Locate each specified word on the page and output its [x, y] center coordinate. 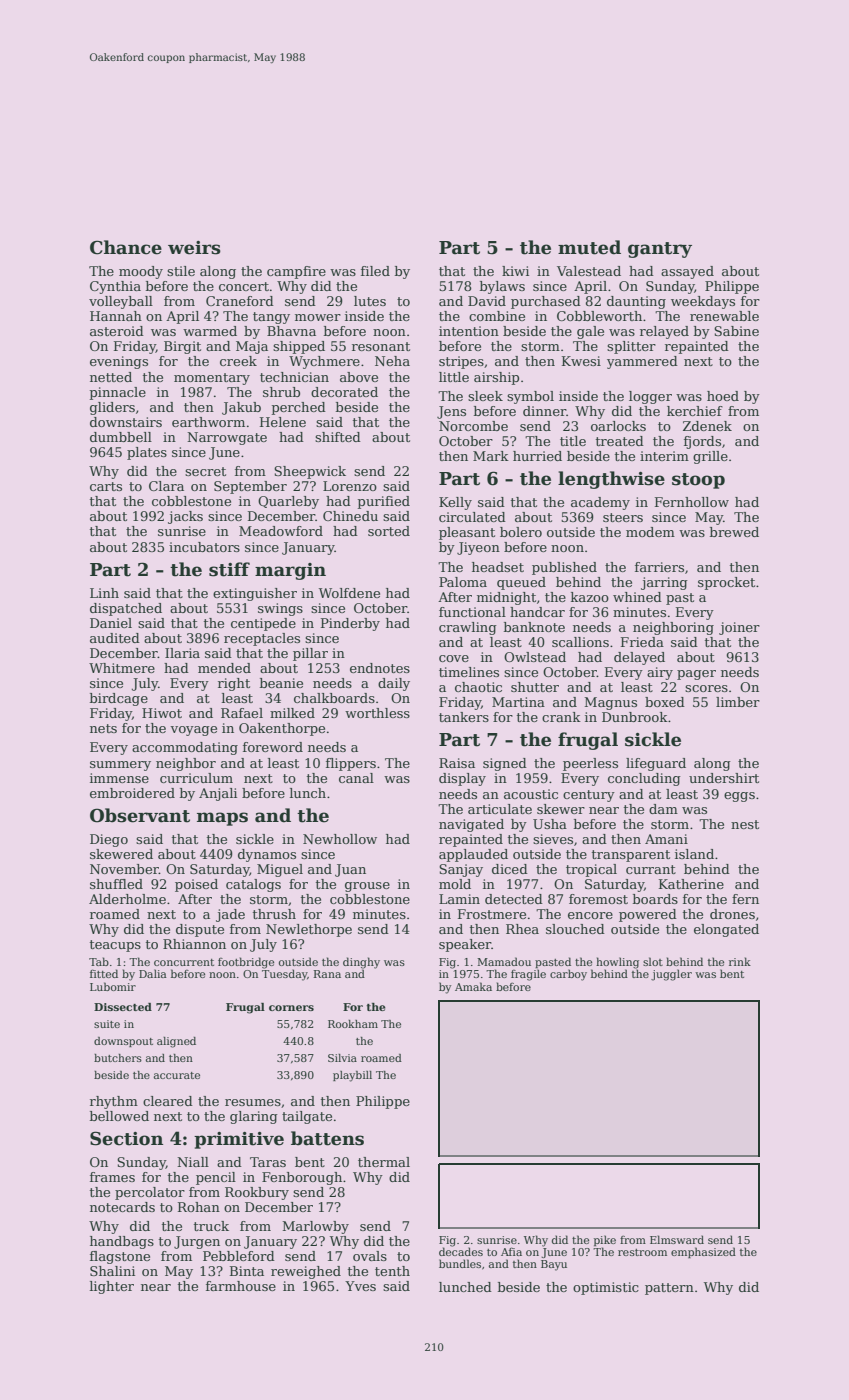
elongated [726, 930]
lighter [112, 1287]
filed [375, 271]
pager [696, 675]
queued [521, 583]
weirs [194, 248]
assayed [687, 272]
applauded [473, 855]
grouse [367, 887]
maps [222, 819]
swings [280, 609]
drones [732, 914]
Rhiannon [194, 944]
